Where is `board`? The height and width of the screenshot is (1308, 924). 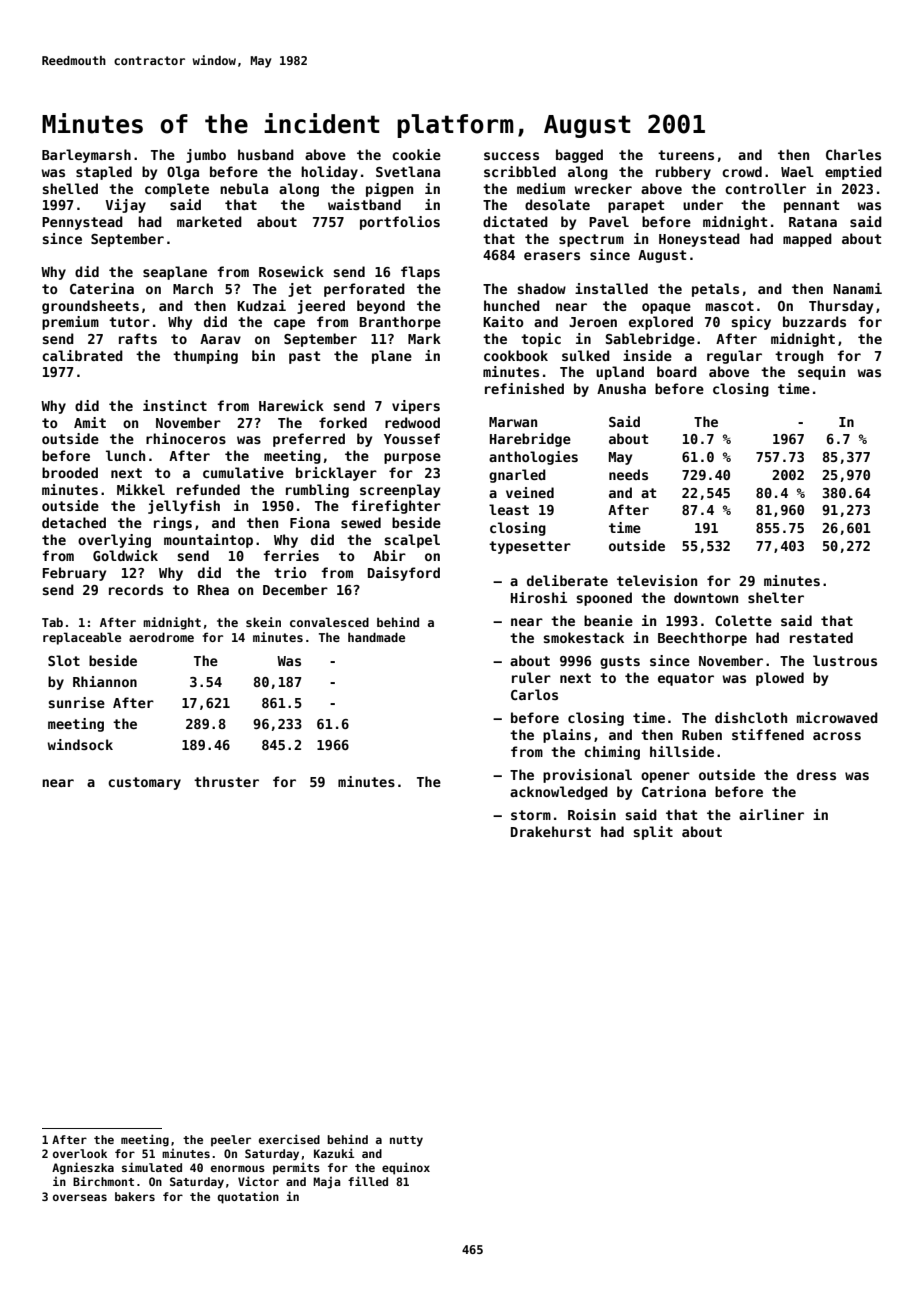
board is located at coordinates (677, 371).
